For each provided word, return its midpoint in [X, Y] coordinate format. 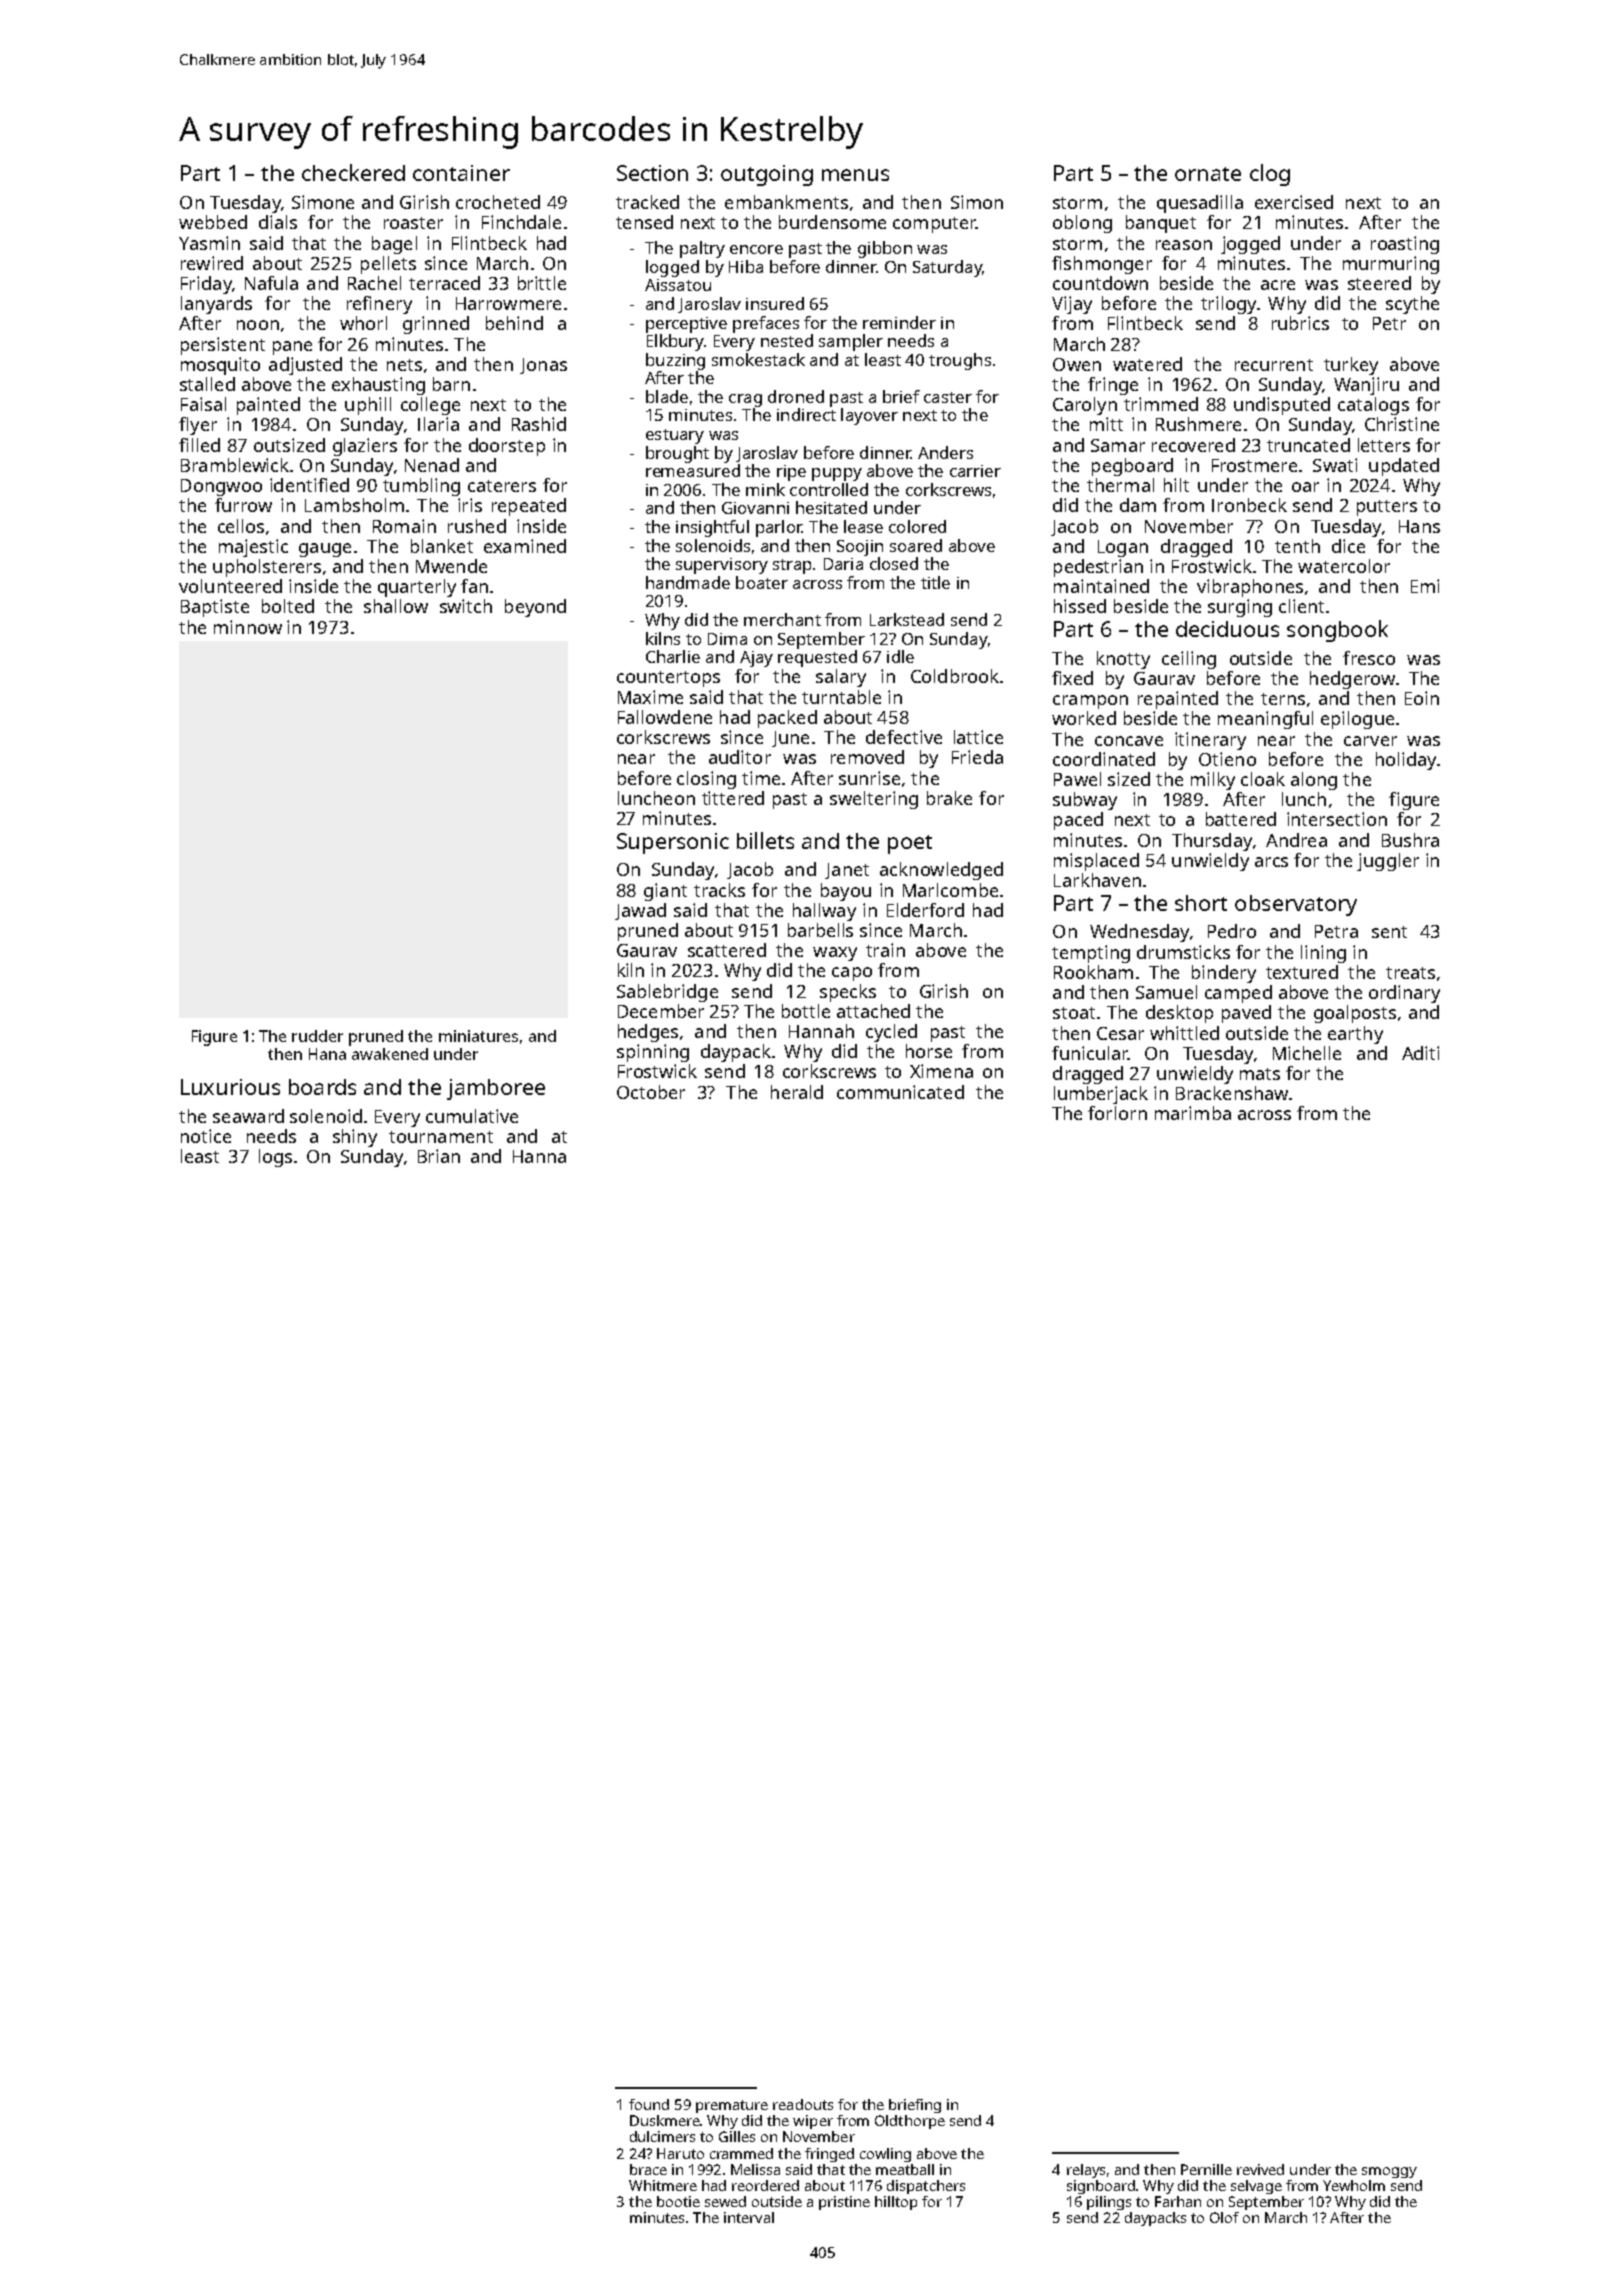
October [651, 1092]
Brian [439, 1156]
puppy [837, 474]
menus [855, 175]
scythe [1412, 305]
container [461, 173]
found [649, 2104]
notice [206, 1136]
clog [1270, 175]
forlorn [1117, 1113]
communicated [900, 1092]
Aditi [1420, 1053]
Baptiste [215, 608]
